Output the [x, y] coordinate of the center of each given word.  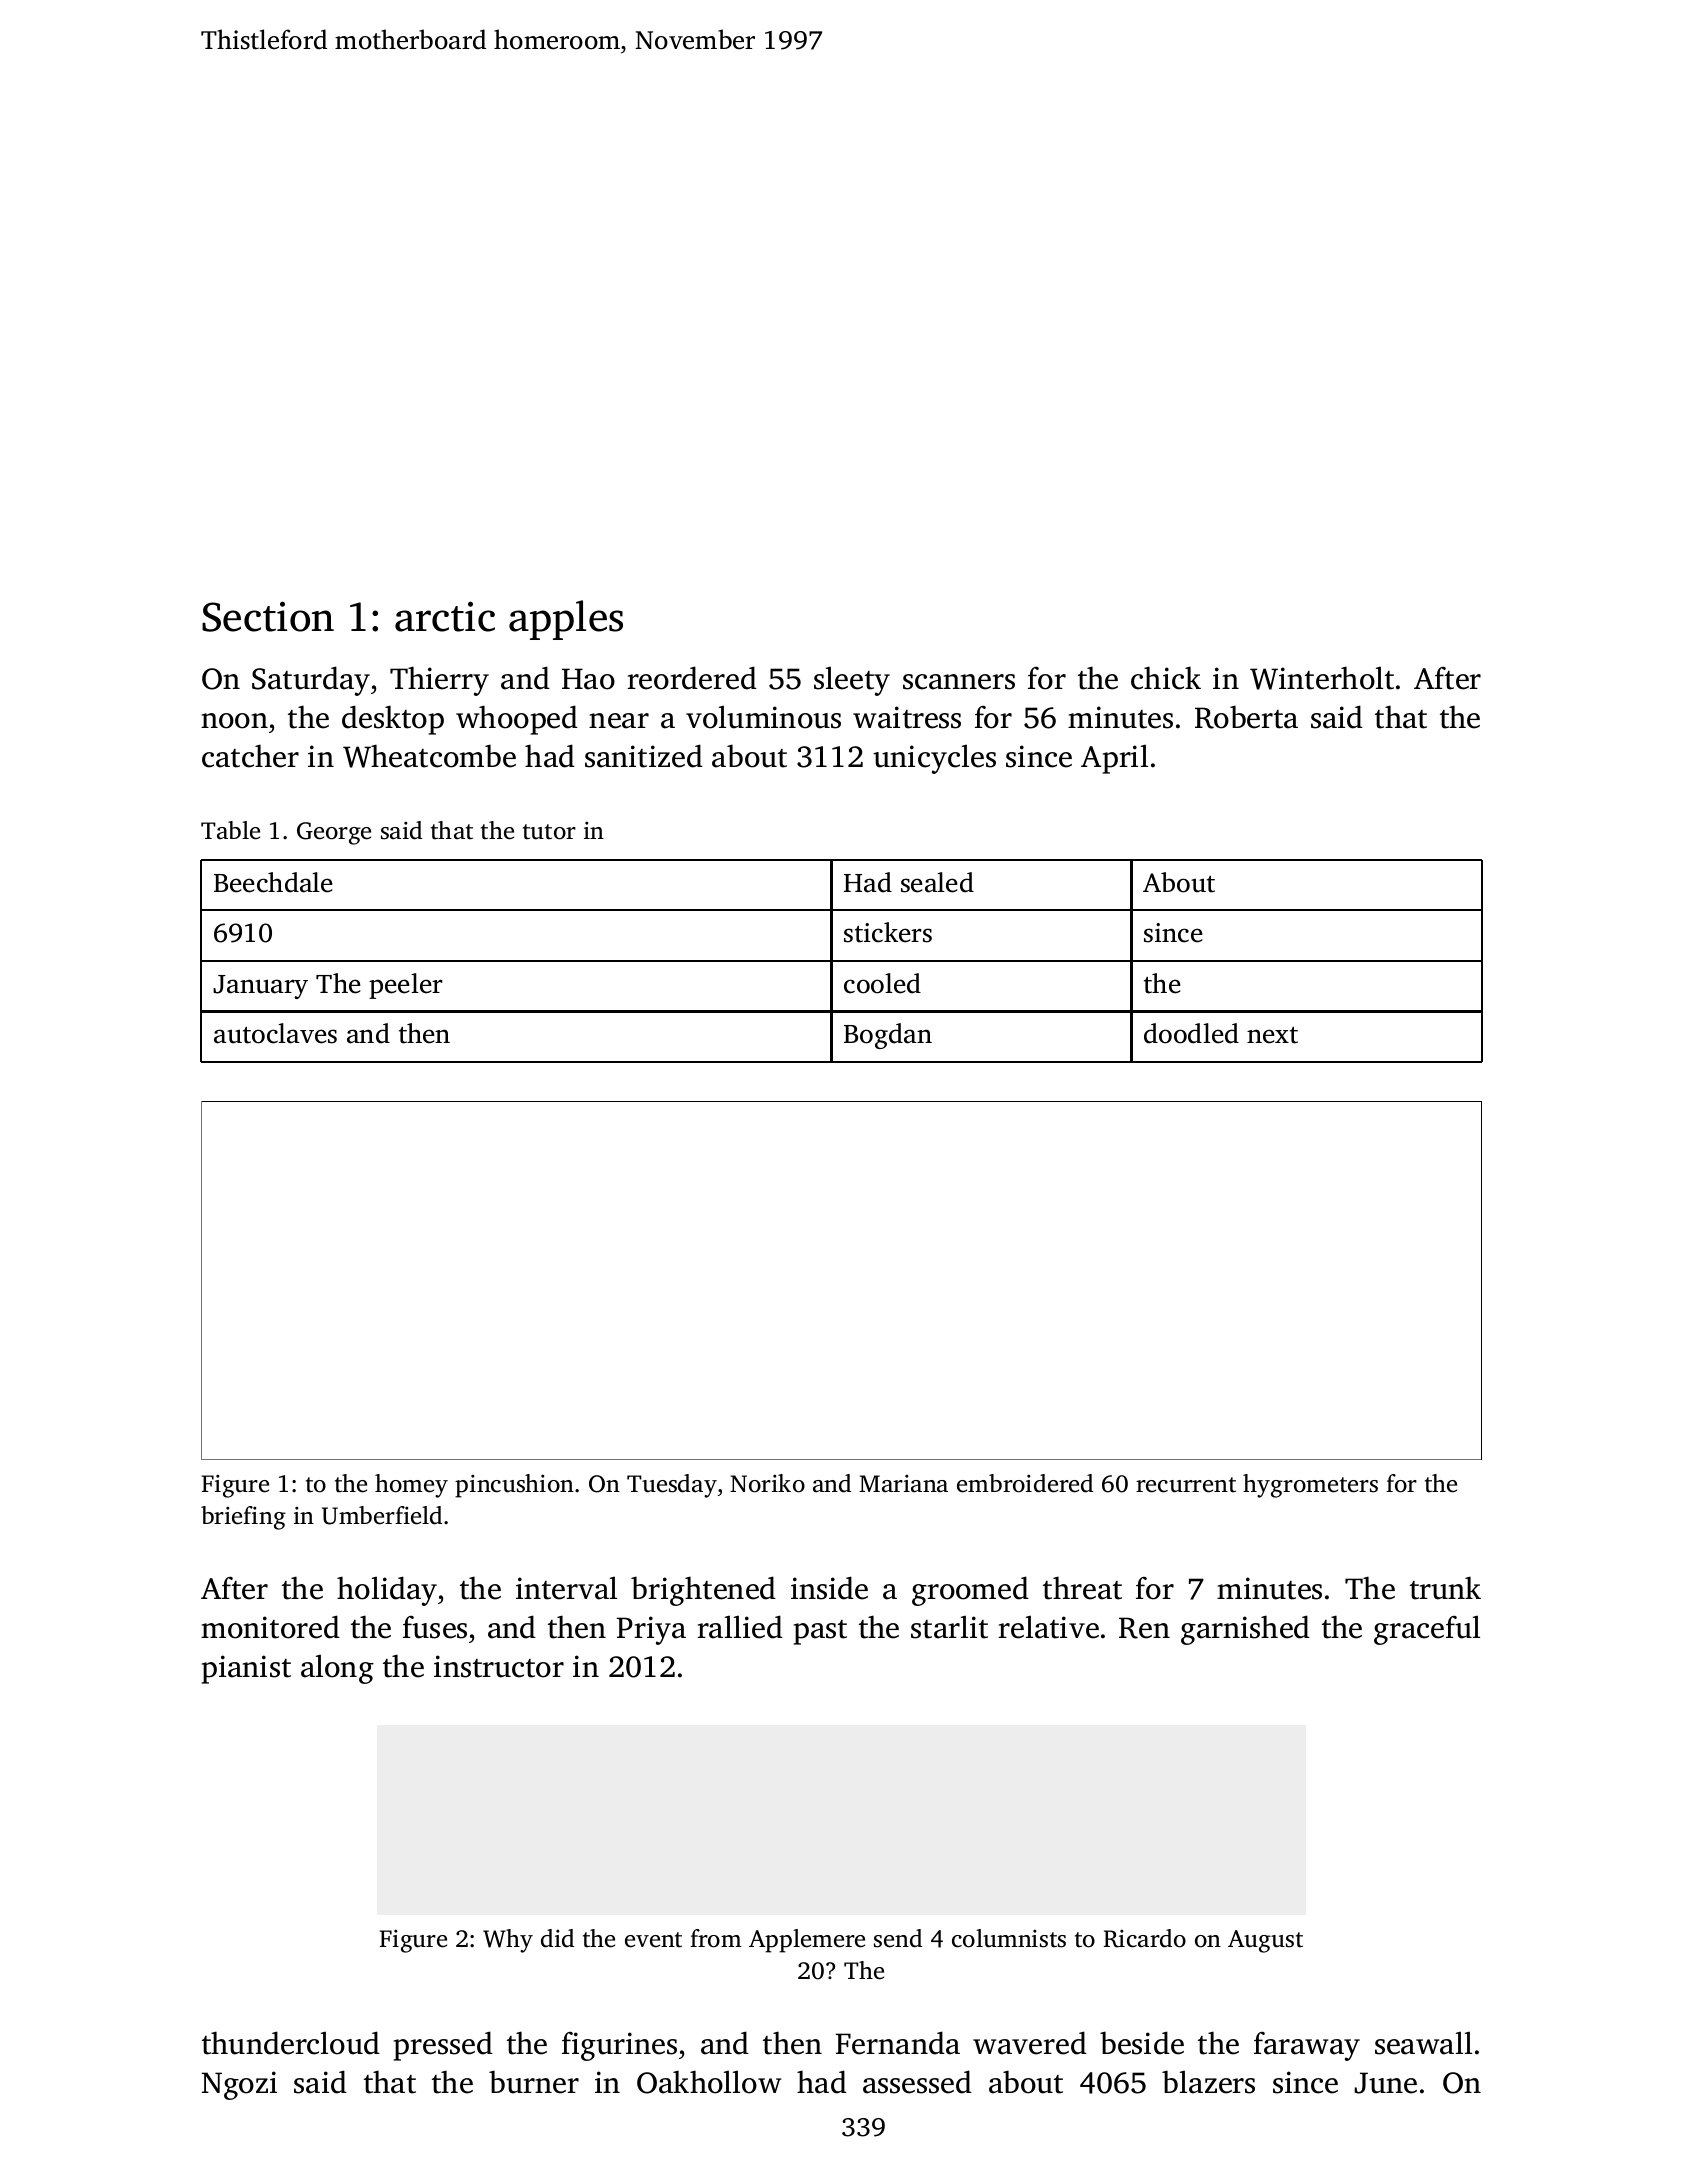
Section [268, 616]
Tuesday [672, 1486]
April [1114, 759]
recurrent [1186, 1485]
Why [508, 1941]
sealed [937, 882]
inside [829, 1588]
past [820, 1632]
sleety [852, 681]
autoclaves [275, 1033]
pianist [246, 1669]
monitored [270, 1627]
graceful [1427, 1630]
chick [1166, 678]
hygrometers [1310, 1486]
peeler [406, 986]
